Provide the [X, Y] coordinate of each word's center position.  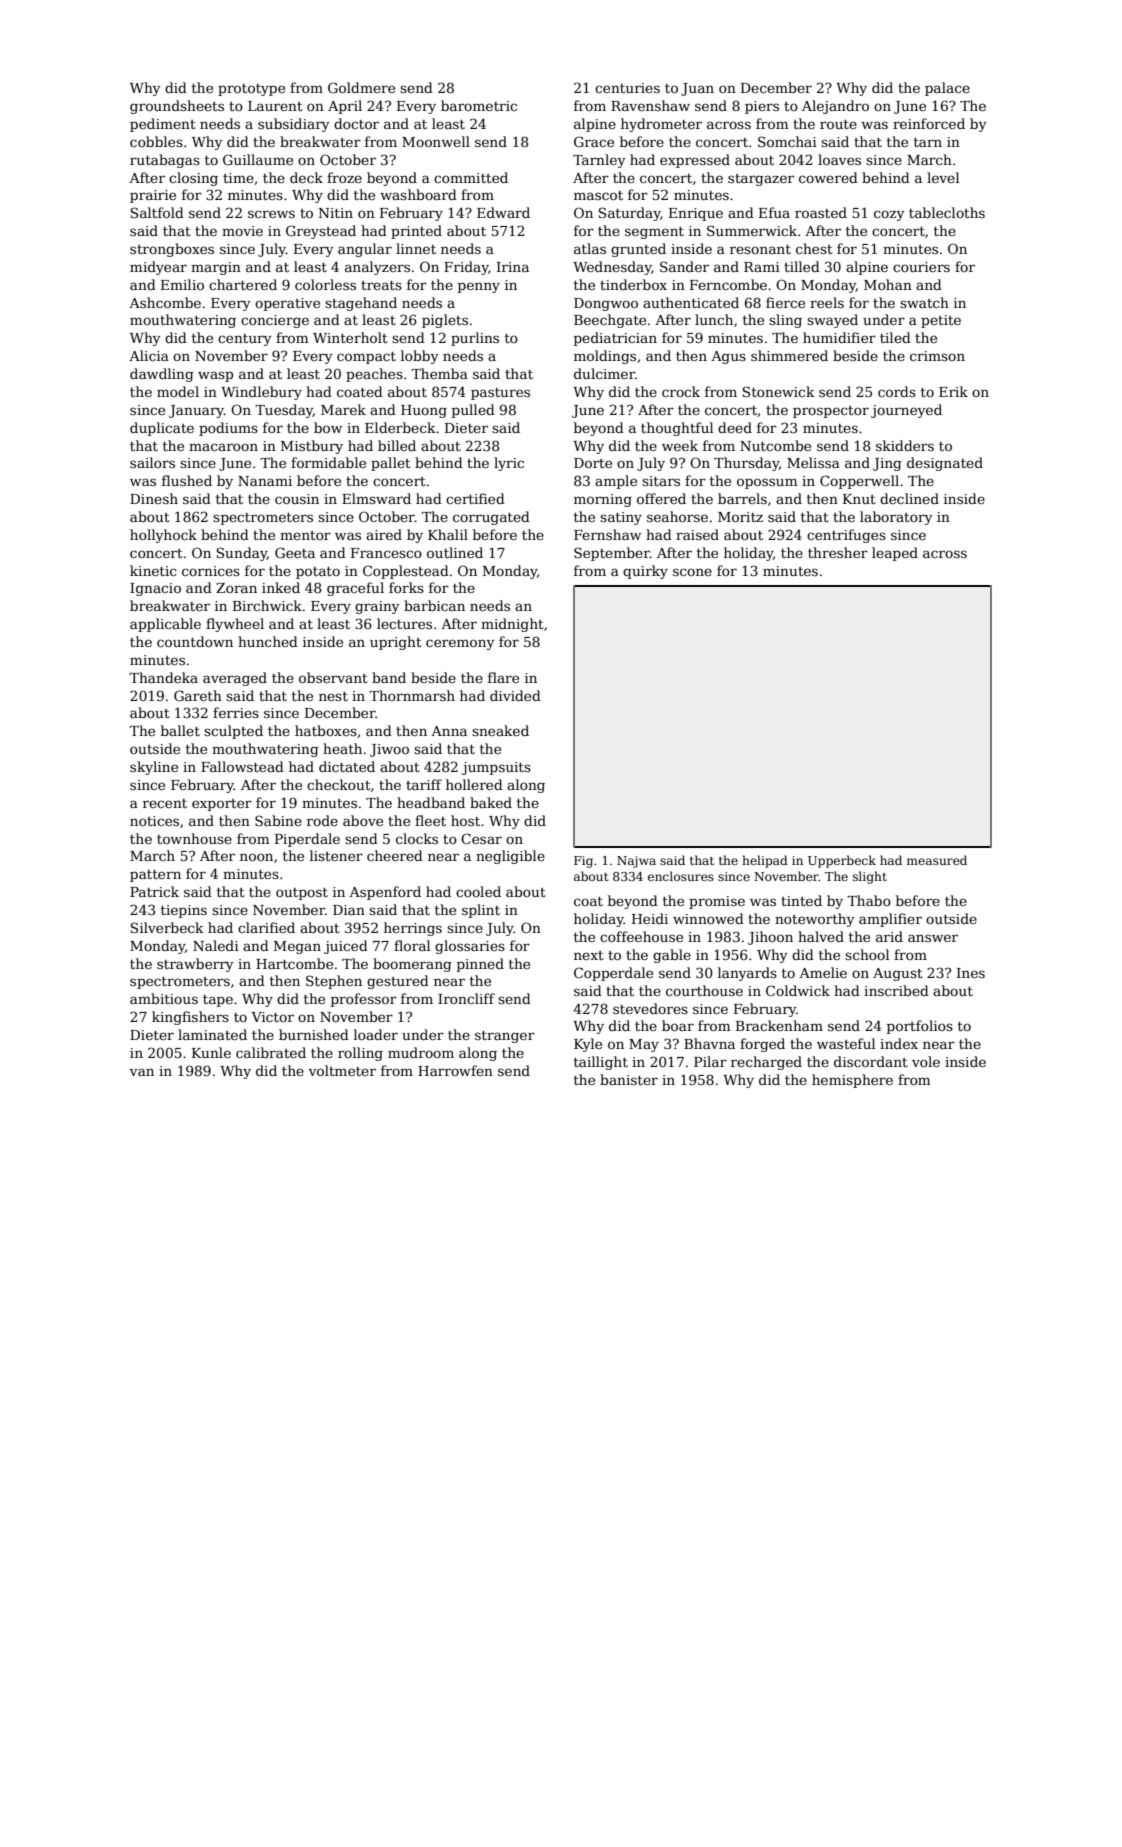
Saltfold [157, 212]
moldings [605, 357]
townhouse [194, 838]
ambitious [164, 998]
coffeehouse [641, 936]
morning [603, 500]
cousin [297, 499]
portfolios [920, 1027]
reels [827, 302]
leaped [895, 554]
